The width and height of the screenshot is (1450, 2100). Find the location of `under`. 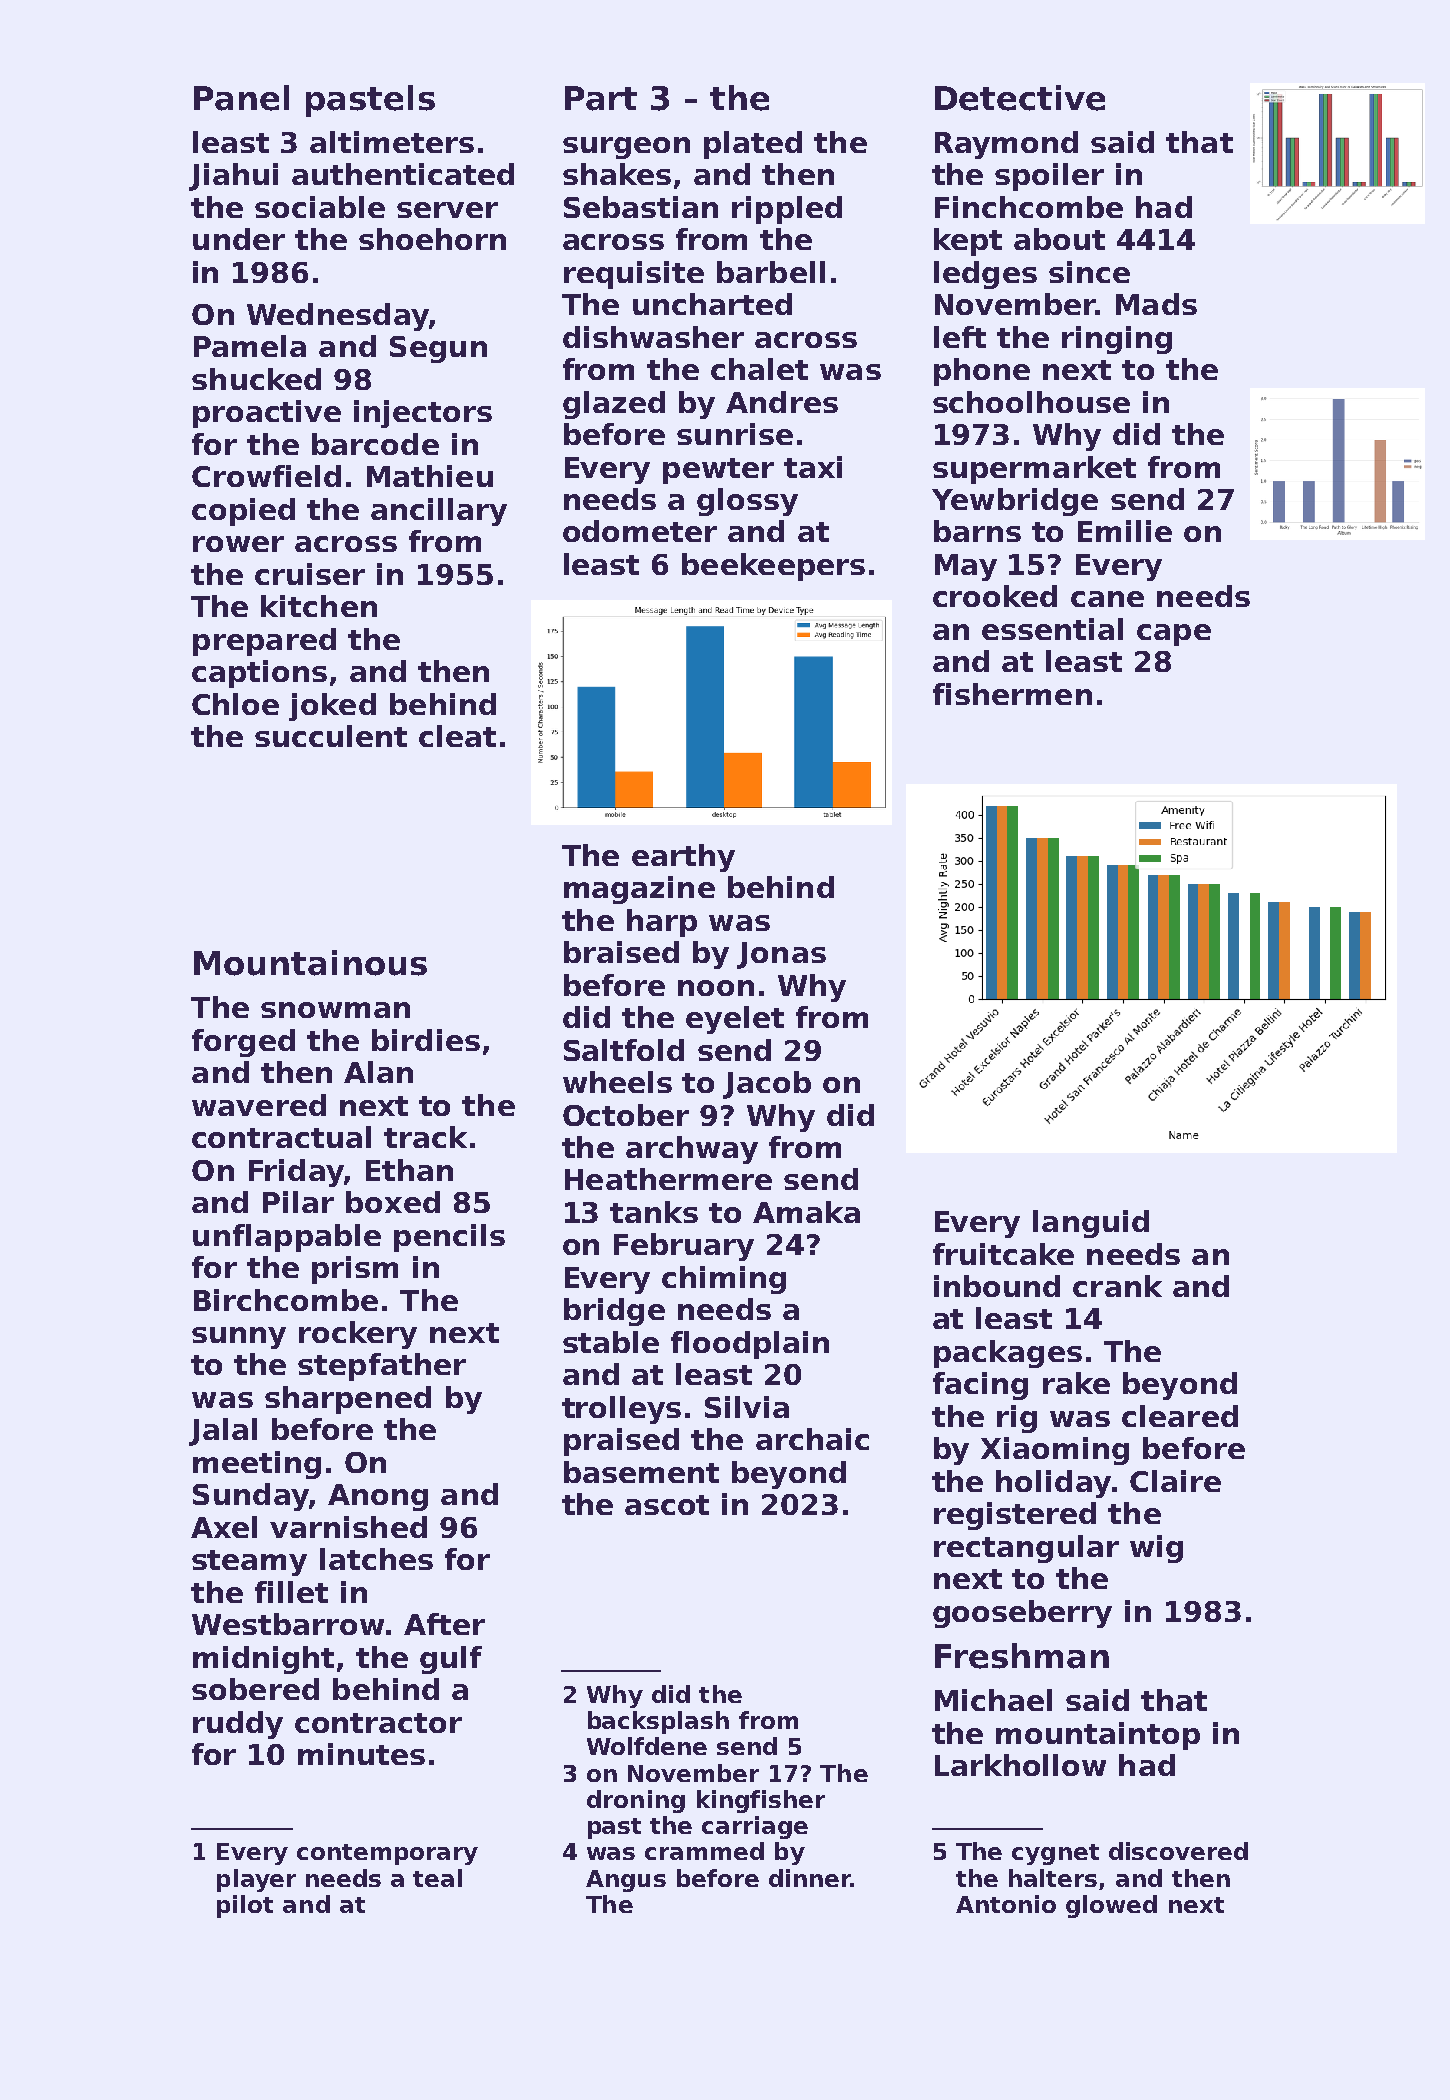

under is located at coordinates (239, 239).
